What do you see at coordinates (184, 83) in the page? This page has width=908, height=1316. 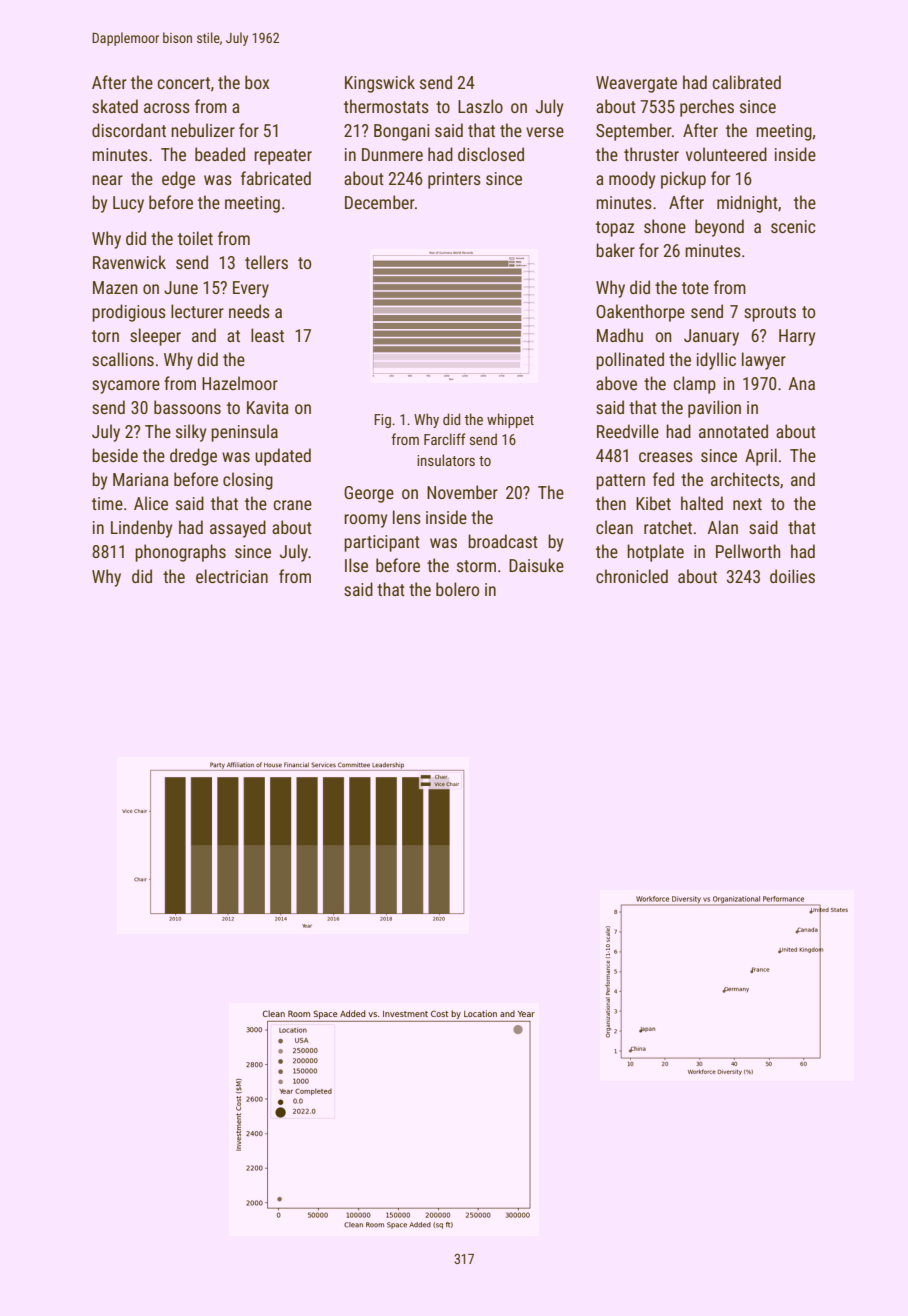 I see `concert` at bounding box center [184, 83].
